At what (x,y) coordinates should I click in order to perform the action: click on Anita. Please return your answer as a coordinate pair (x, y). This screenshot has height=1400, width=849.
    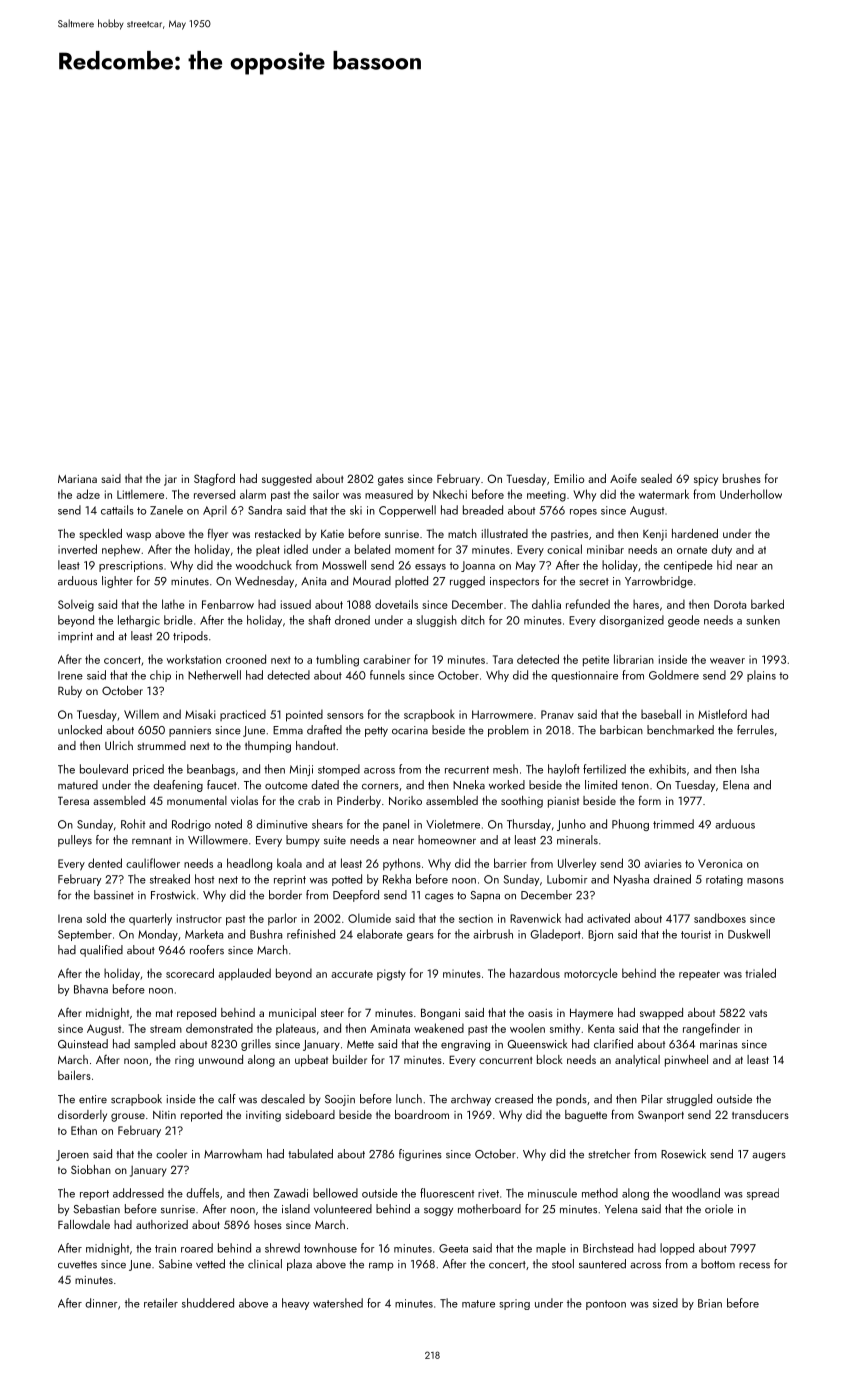
    Looking at the image, I should click on (313, 581).
